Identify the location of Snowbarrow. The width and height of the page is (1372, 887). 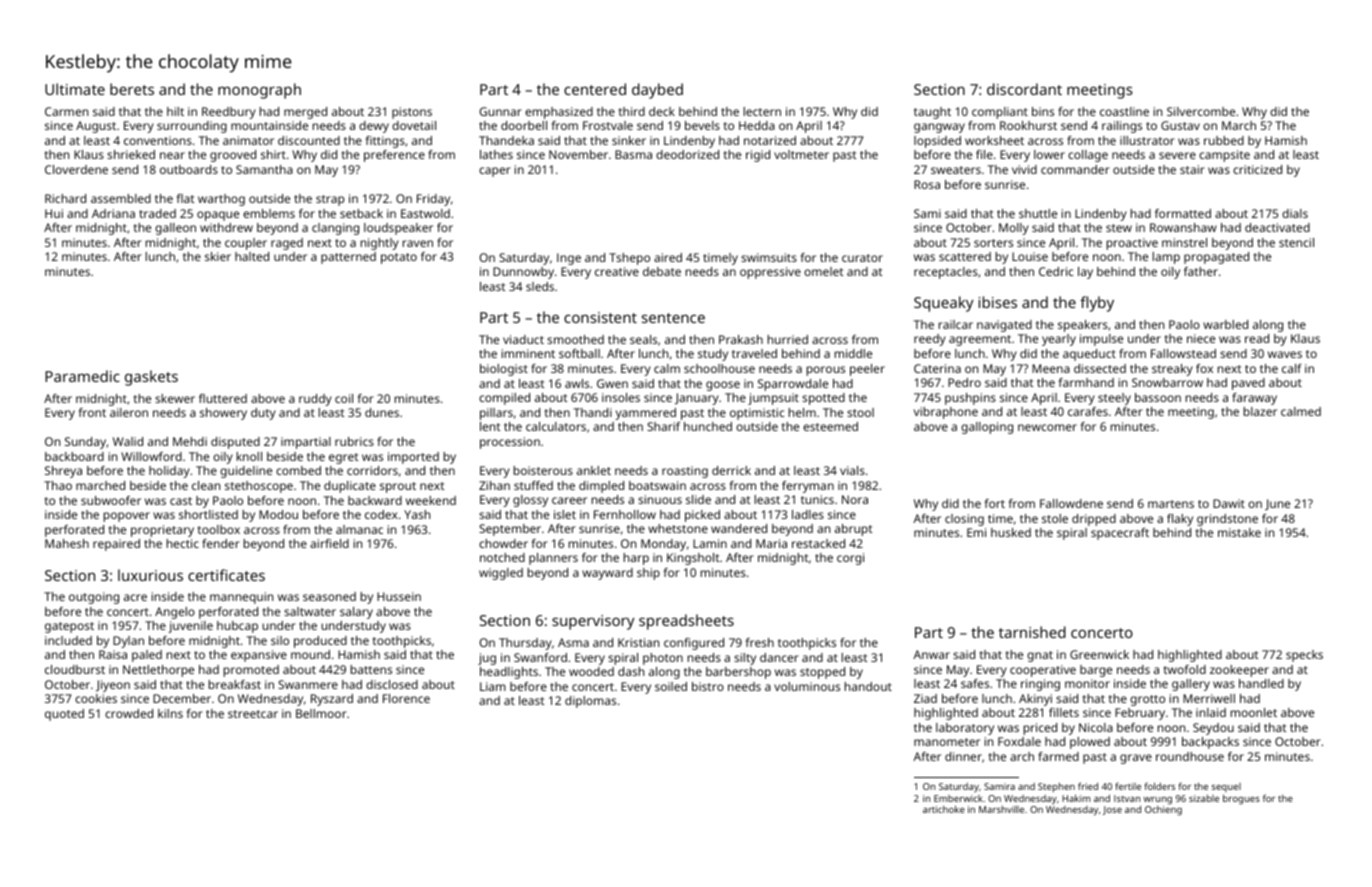
(1167, 382).
